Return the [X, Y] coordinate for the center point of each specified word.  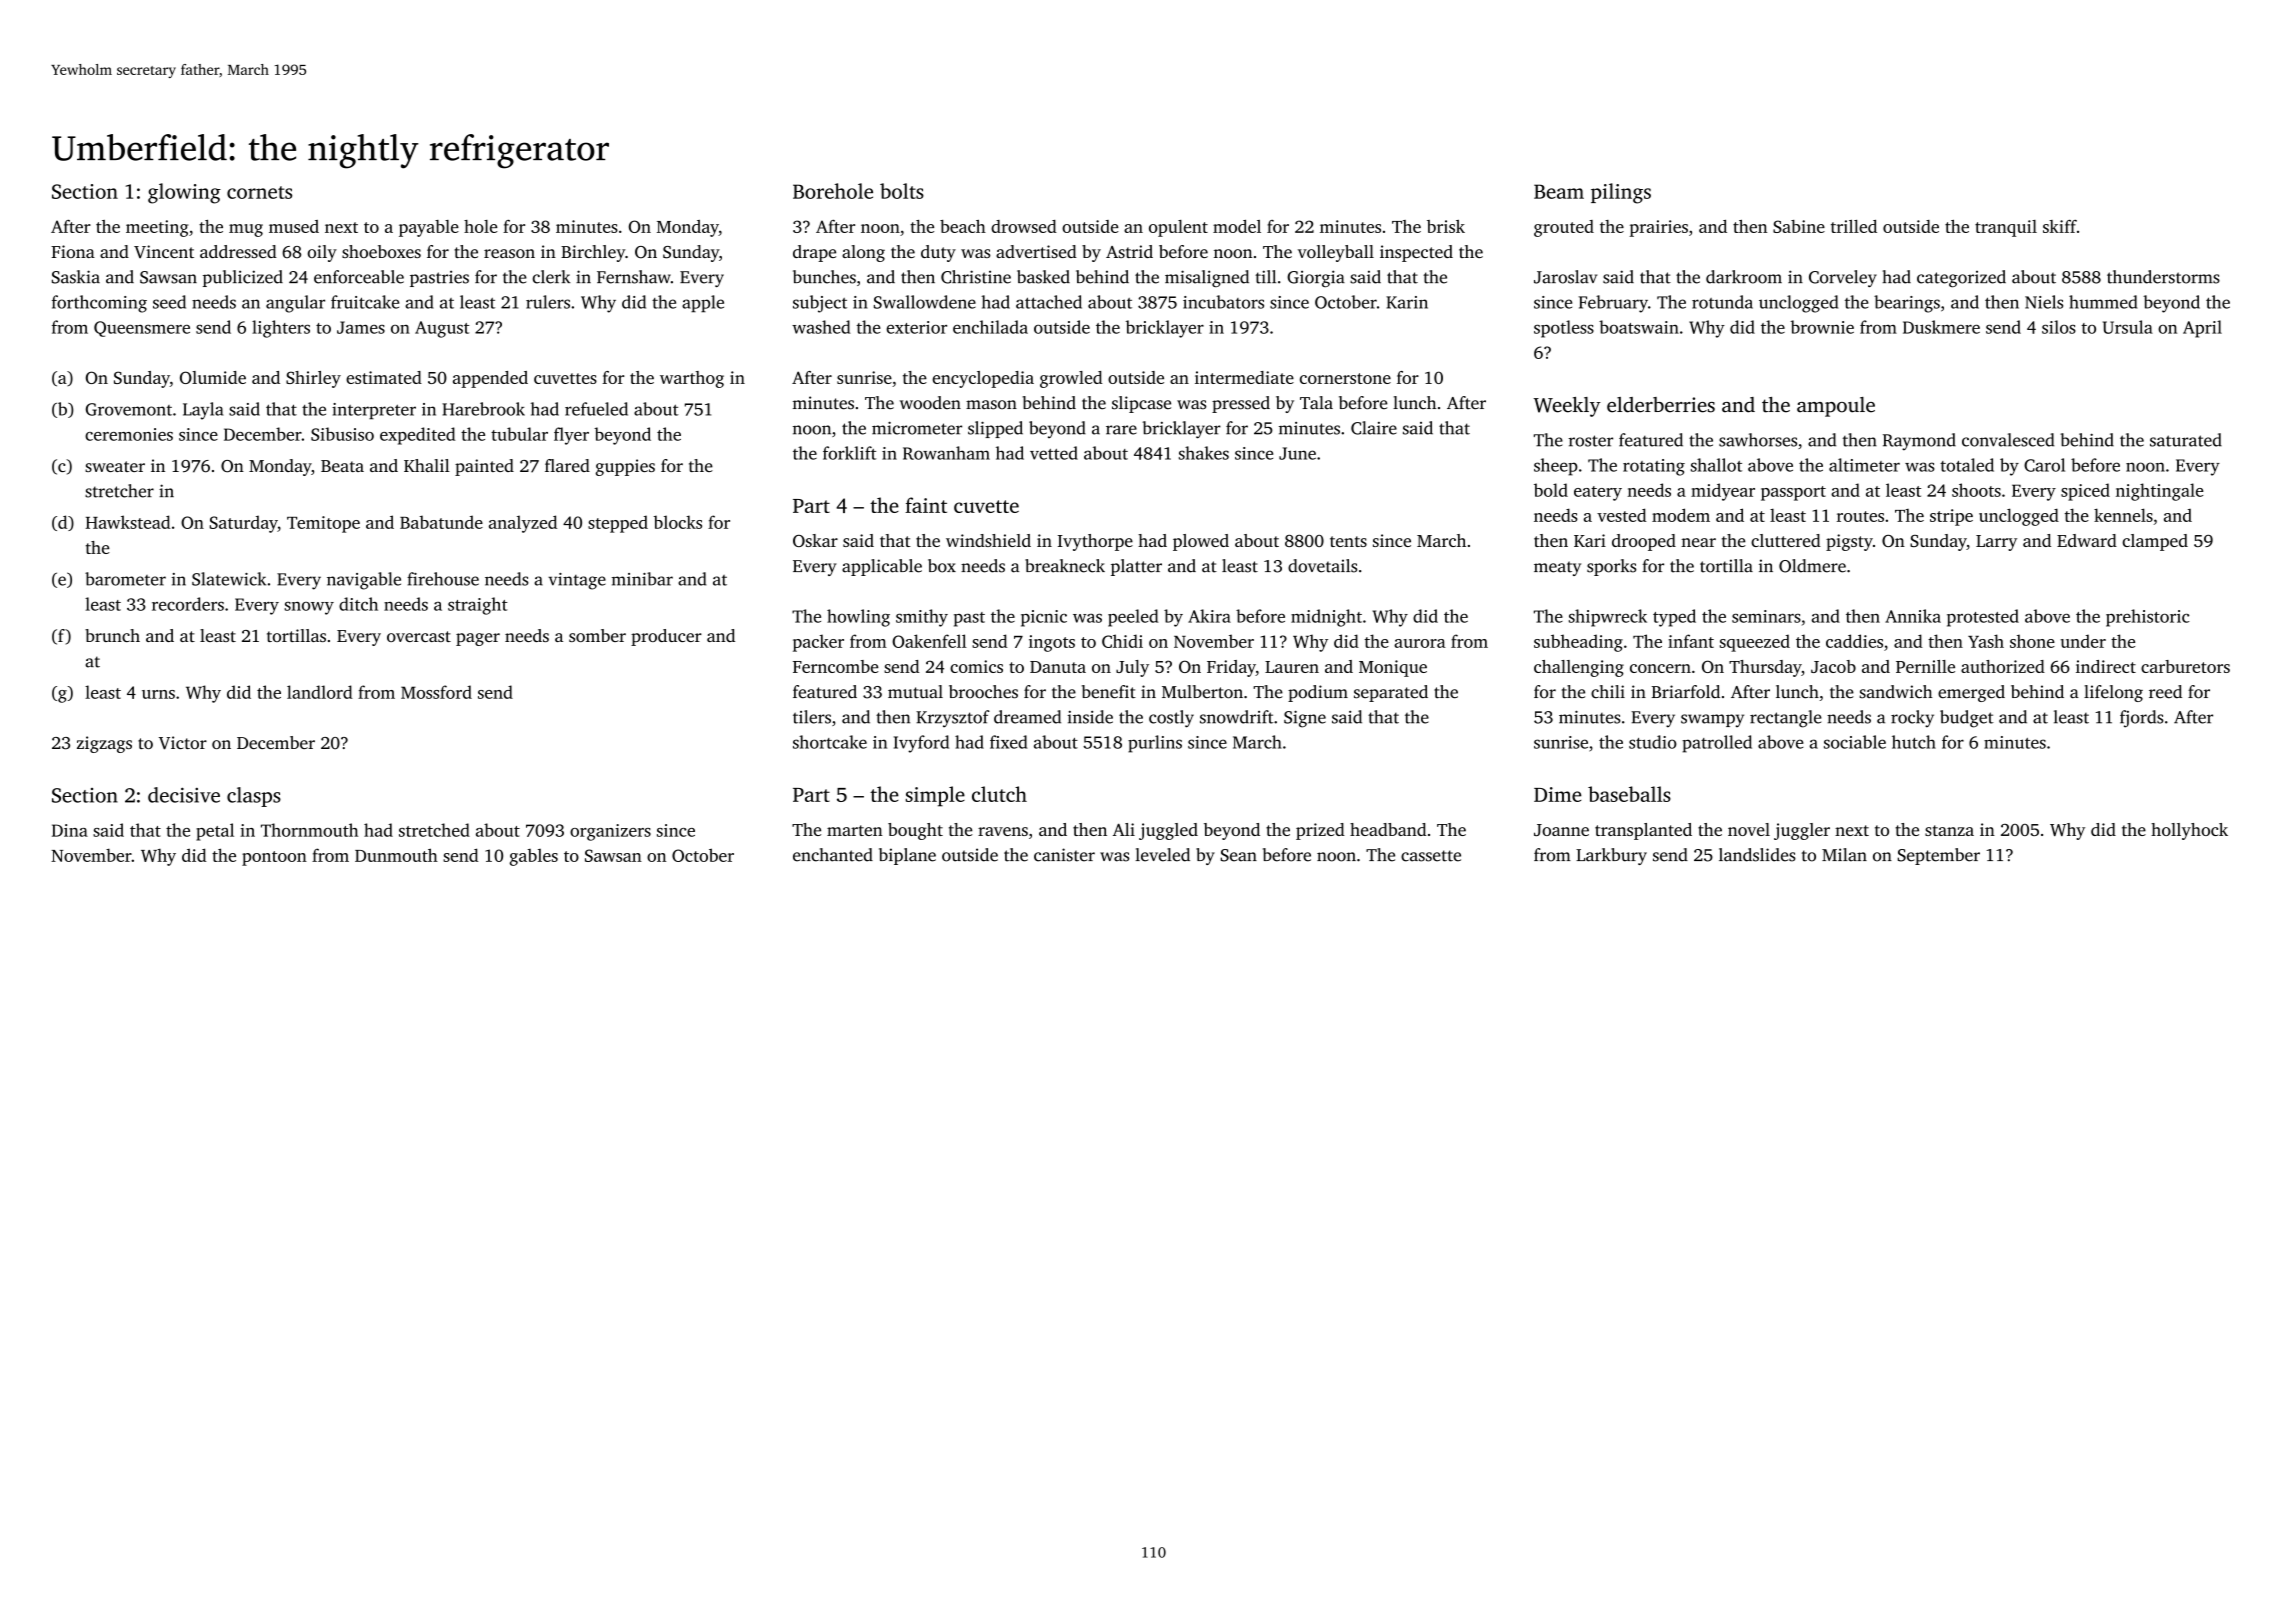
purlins [1155, 744]
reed [2165, 692]
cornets [259, 192]
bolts [902, 191]
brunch [112, 635]
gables [534, 857]
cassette [1431, 856]
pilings [1621, 193]
